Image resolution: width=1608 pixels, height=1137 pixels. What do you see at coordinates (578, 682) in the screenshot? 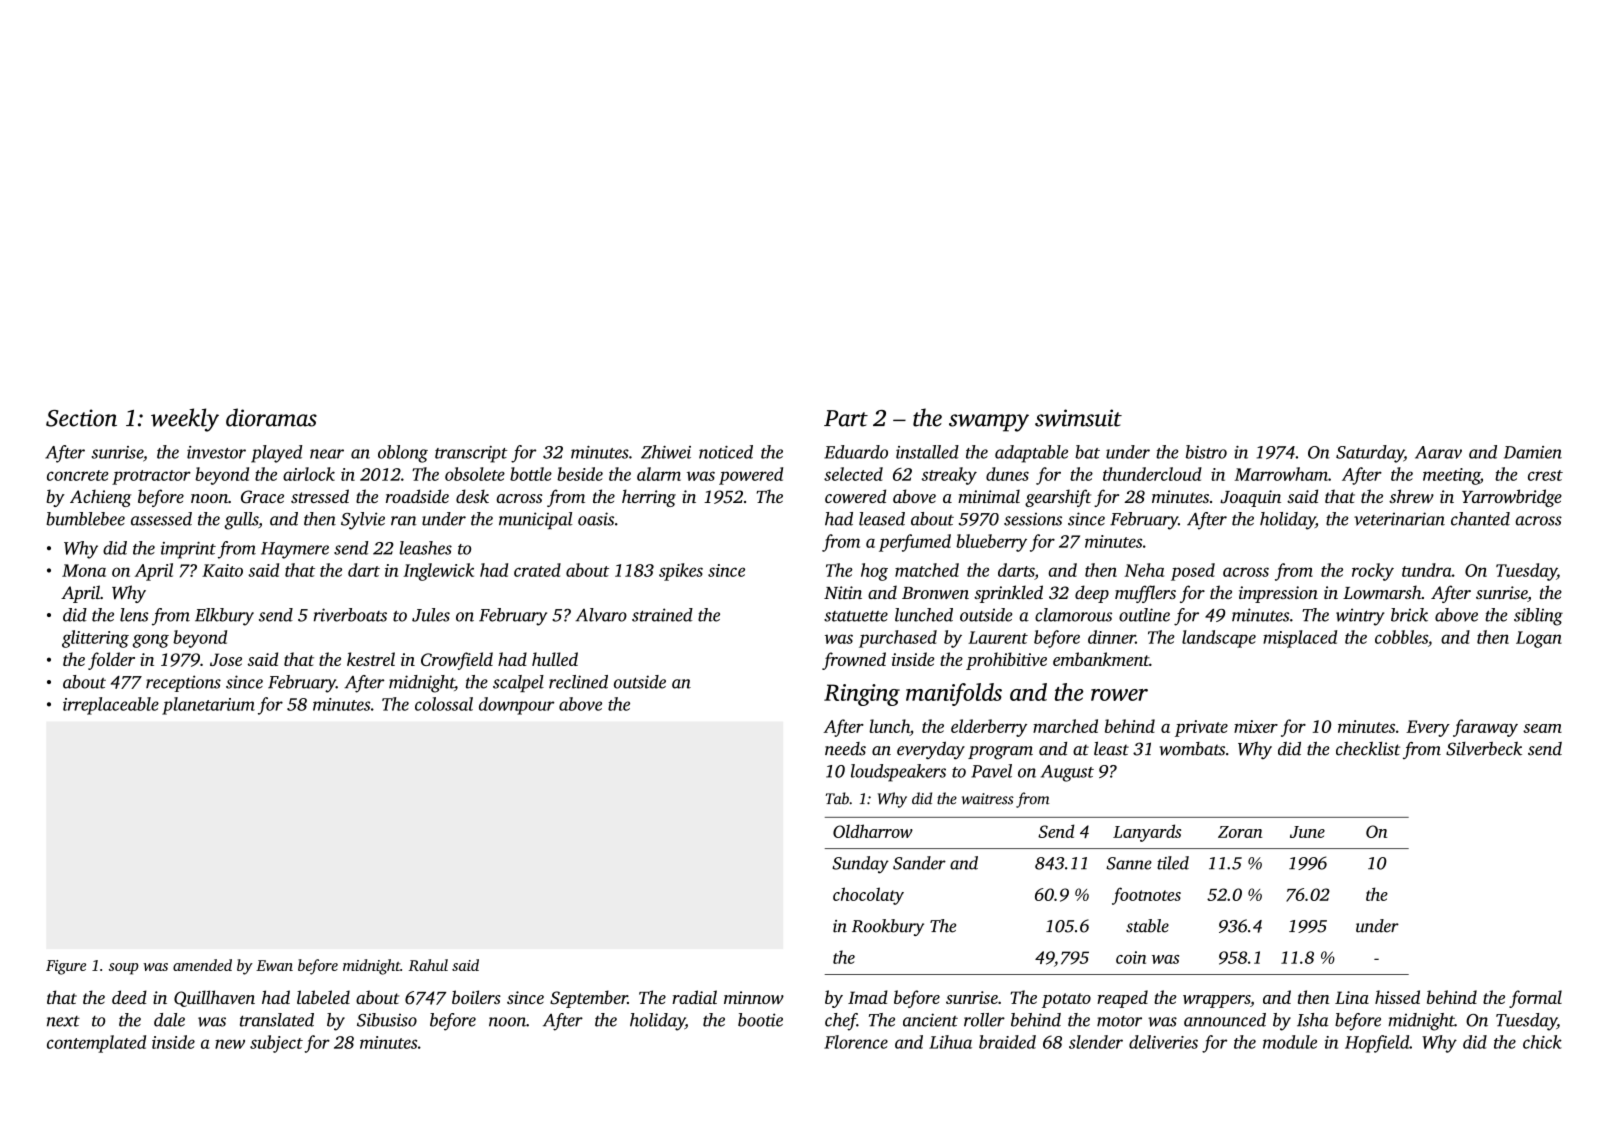
I see `reclined` at bounding box center [578, 682].
